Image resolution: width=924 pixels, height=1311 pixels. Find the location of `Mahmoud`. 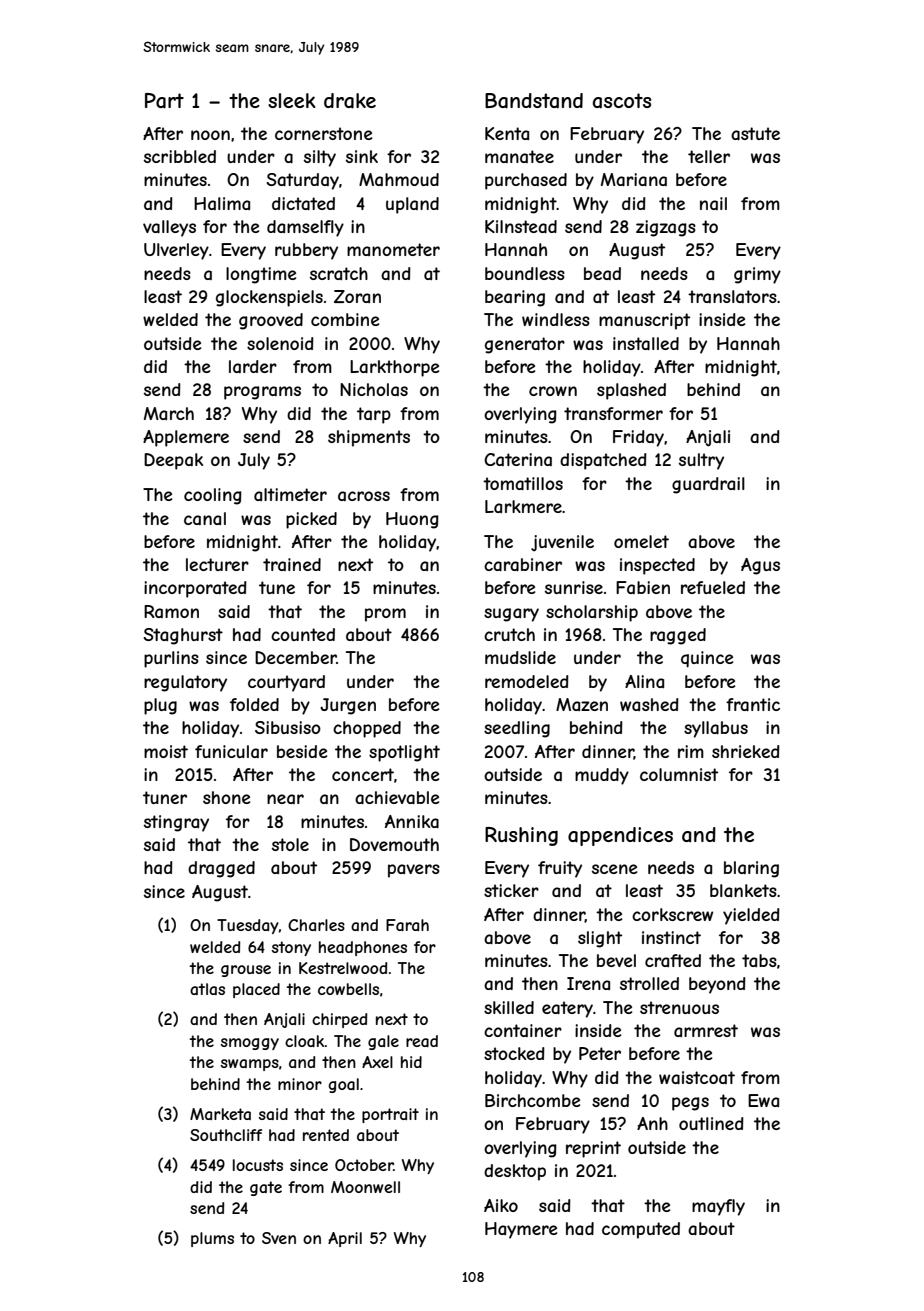

Mahmoud is located at coordinates (399, 179).
